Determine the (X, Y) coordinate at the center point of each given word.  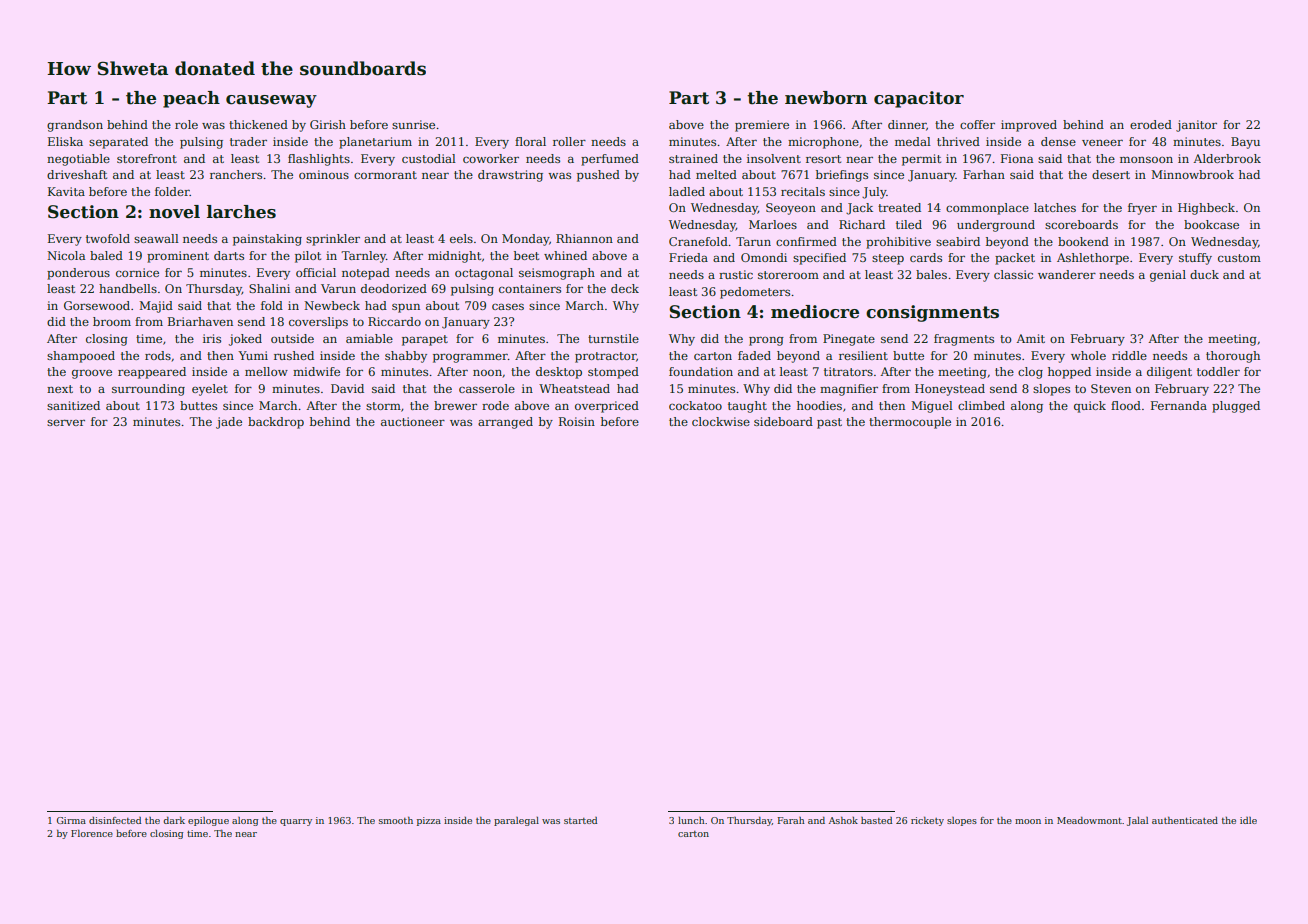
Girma (71, 820)
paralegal (516, 821)
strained (693, 158)
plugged (1236, 407)
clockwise (721, 421)
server (66, 422)
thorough (1233, 357)
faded (754, 355)
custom (1239, 258)
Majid (156, 307)
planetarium (375, 143)
